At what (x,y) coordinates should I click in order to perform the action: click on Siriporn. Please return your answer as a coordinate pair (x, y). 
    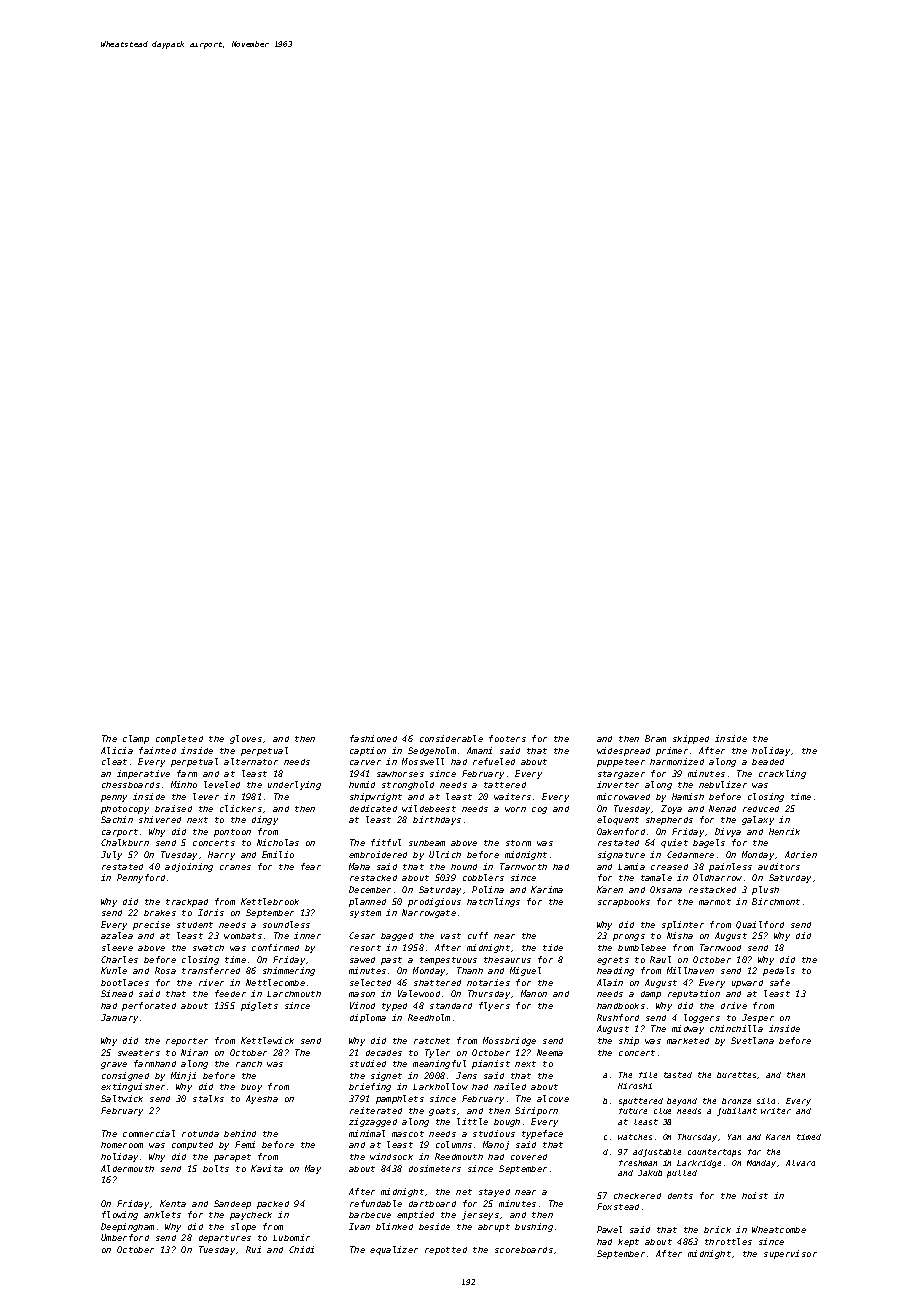
    Looking at the image, I should click on (536, 1111).
